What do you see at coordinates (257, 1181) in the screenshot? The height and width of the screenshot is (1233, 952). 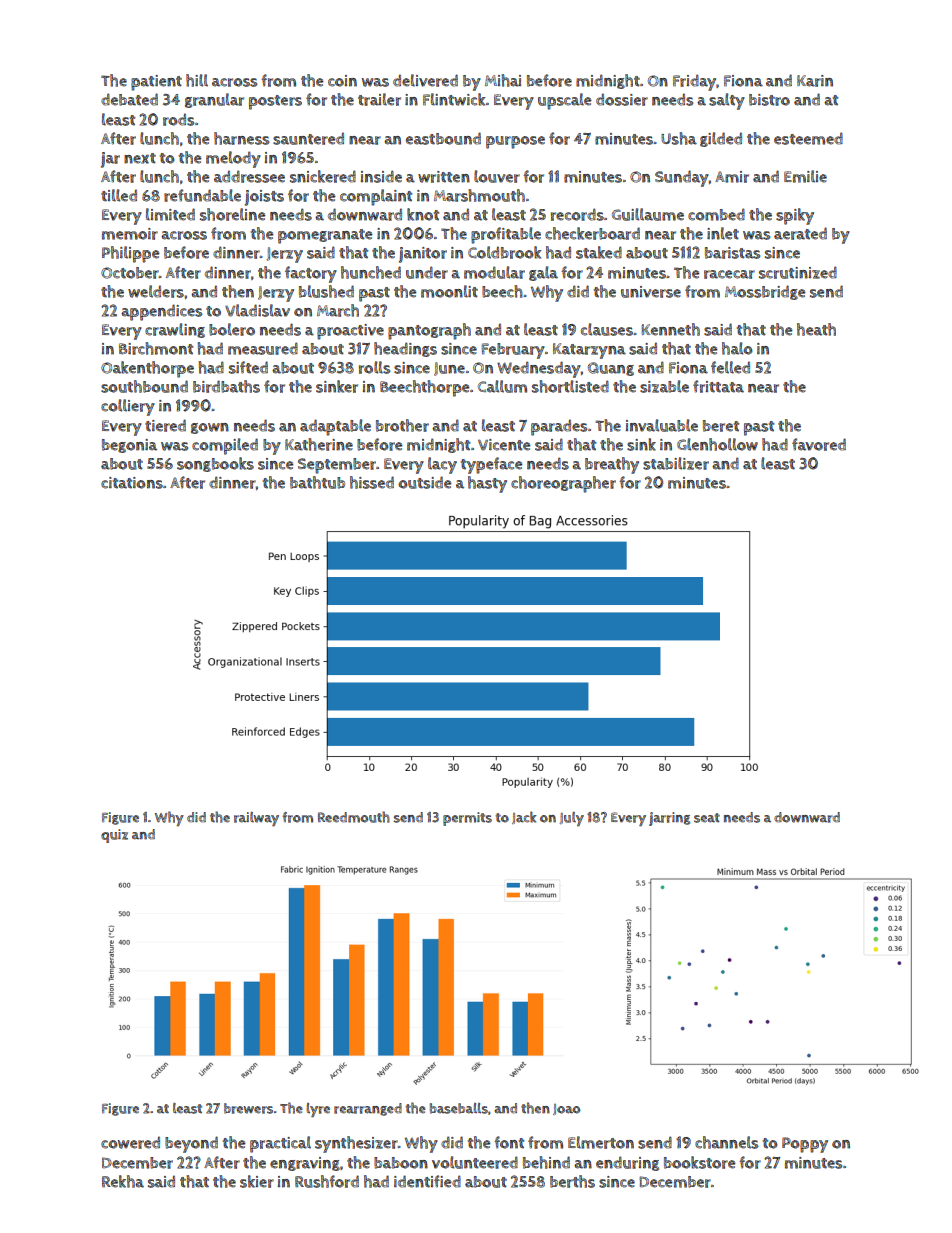 I see `skier` at bounding box center [257, 1181].
